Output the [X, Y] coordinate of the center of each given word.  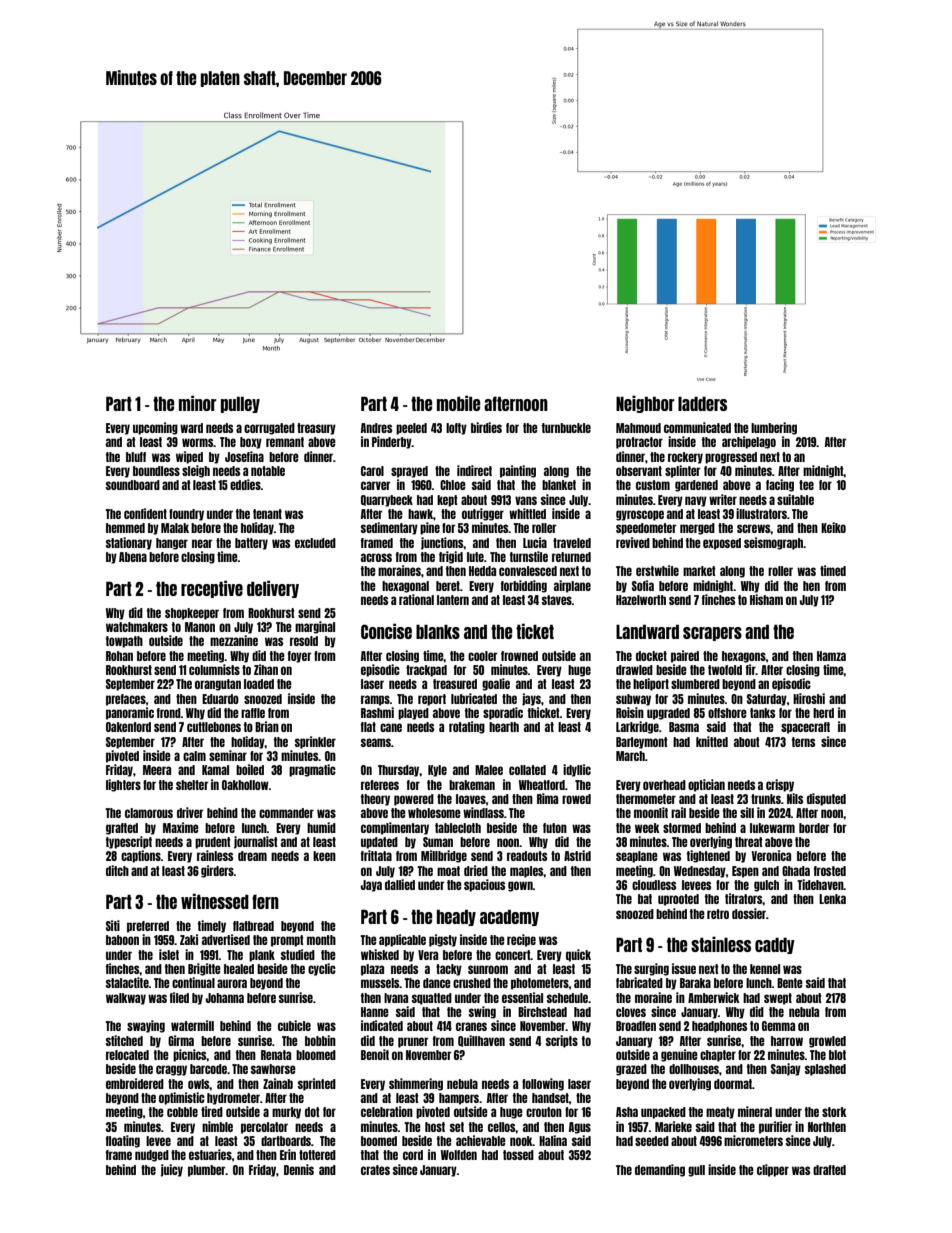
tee [806, 485]
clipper [773, 1170]
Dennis [299, 1169]
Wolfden [459, 1155]
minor [198, 403]
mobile [458, 403]
